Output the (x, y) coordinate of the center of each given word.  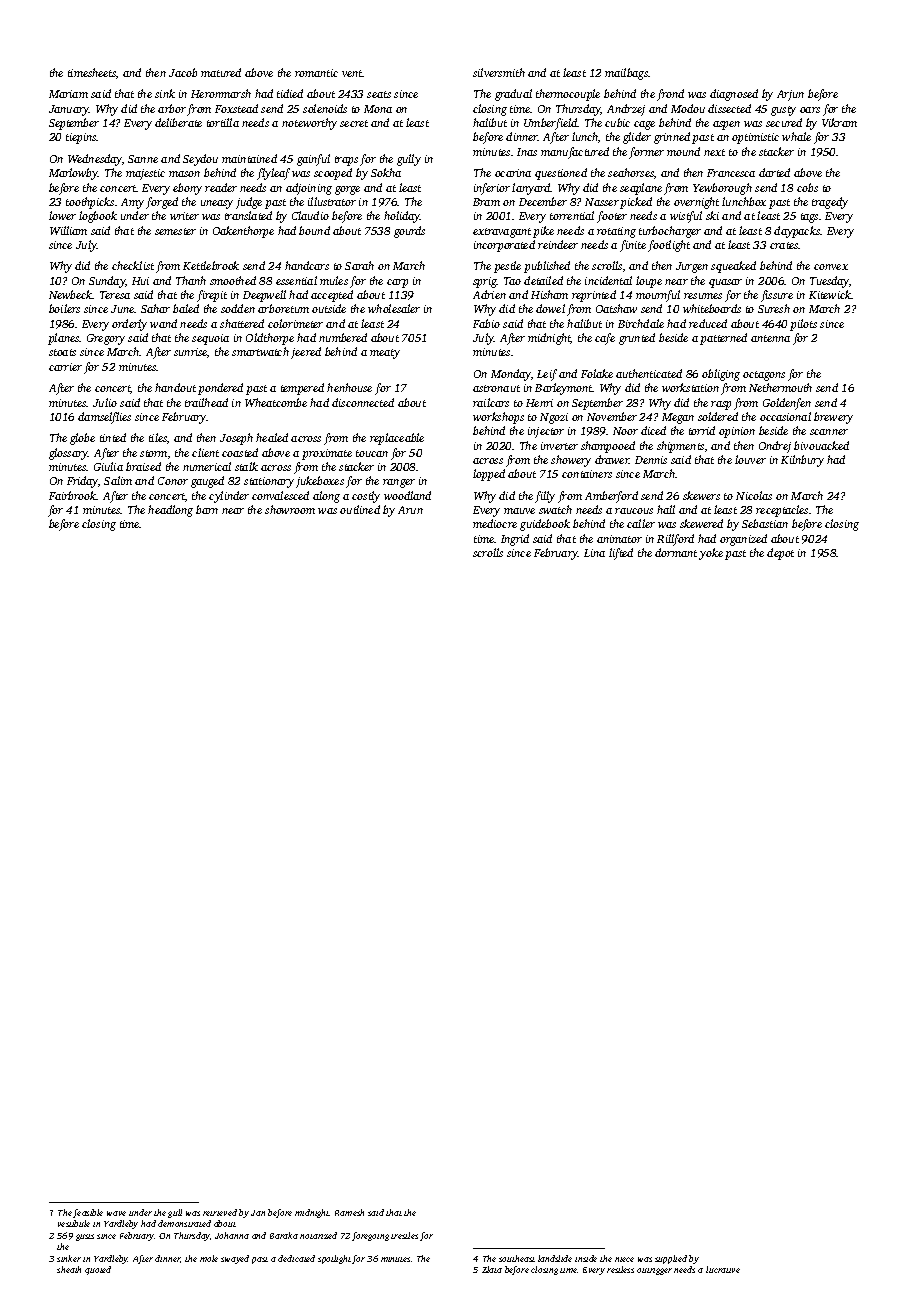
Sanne (143, 159)
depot (780, 554)
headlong (170, 511)
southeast (517, 1258)
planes (64, 339)
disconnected (363, 402)
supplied (671, 1259)
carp (397, 283)
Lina (594, 553)
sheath (69, 1269)
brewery (833, 418)
